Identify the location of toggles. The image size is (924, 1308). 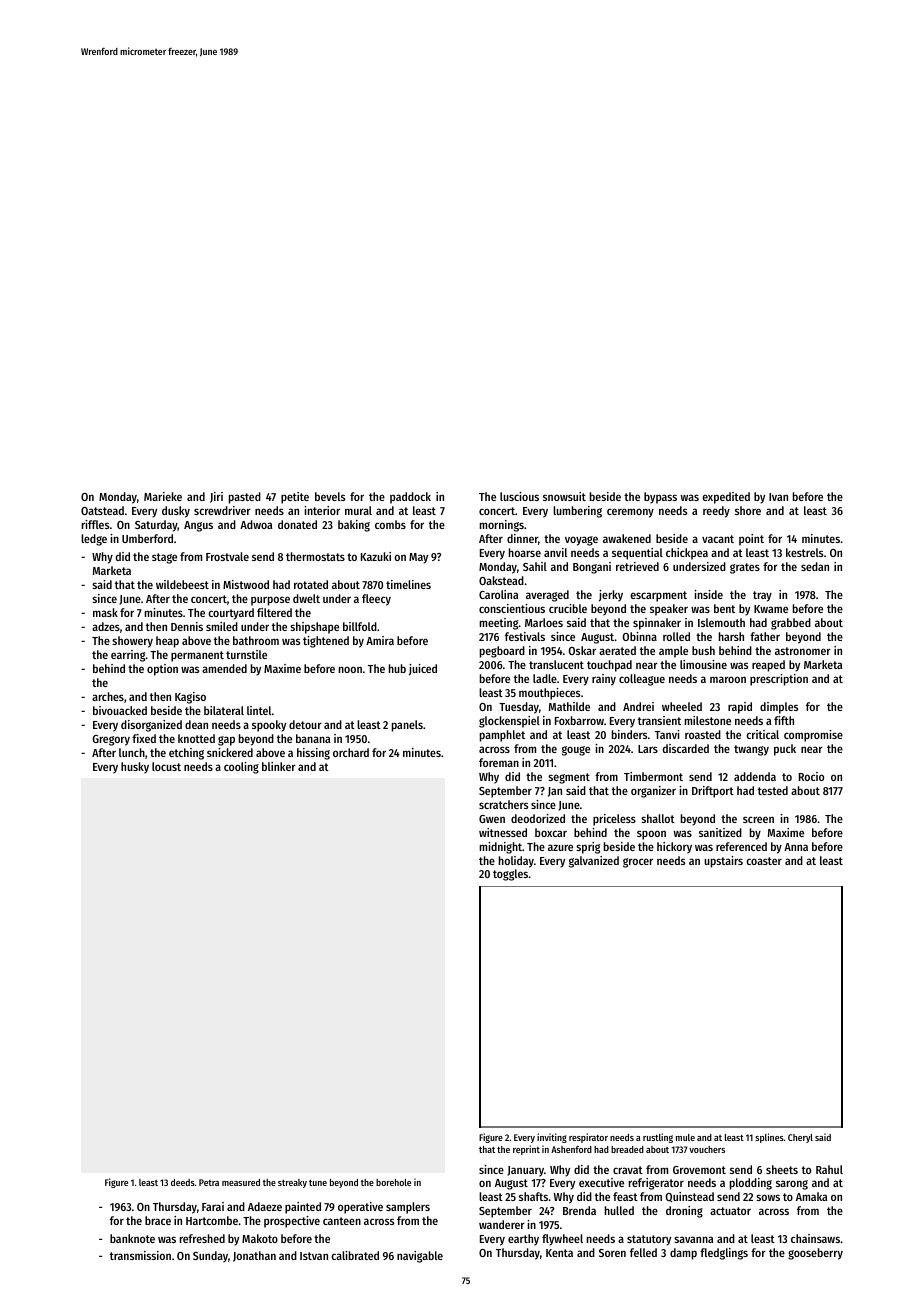
(510, 875).
